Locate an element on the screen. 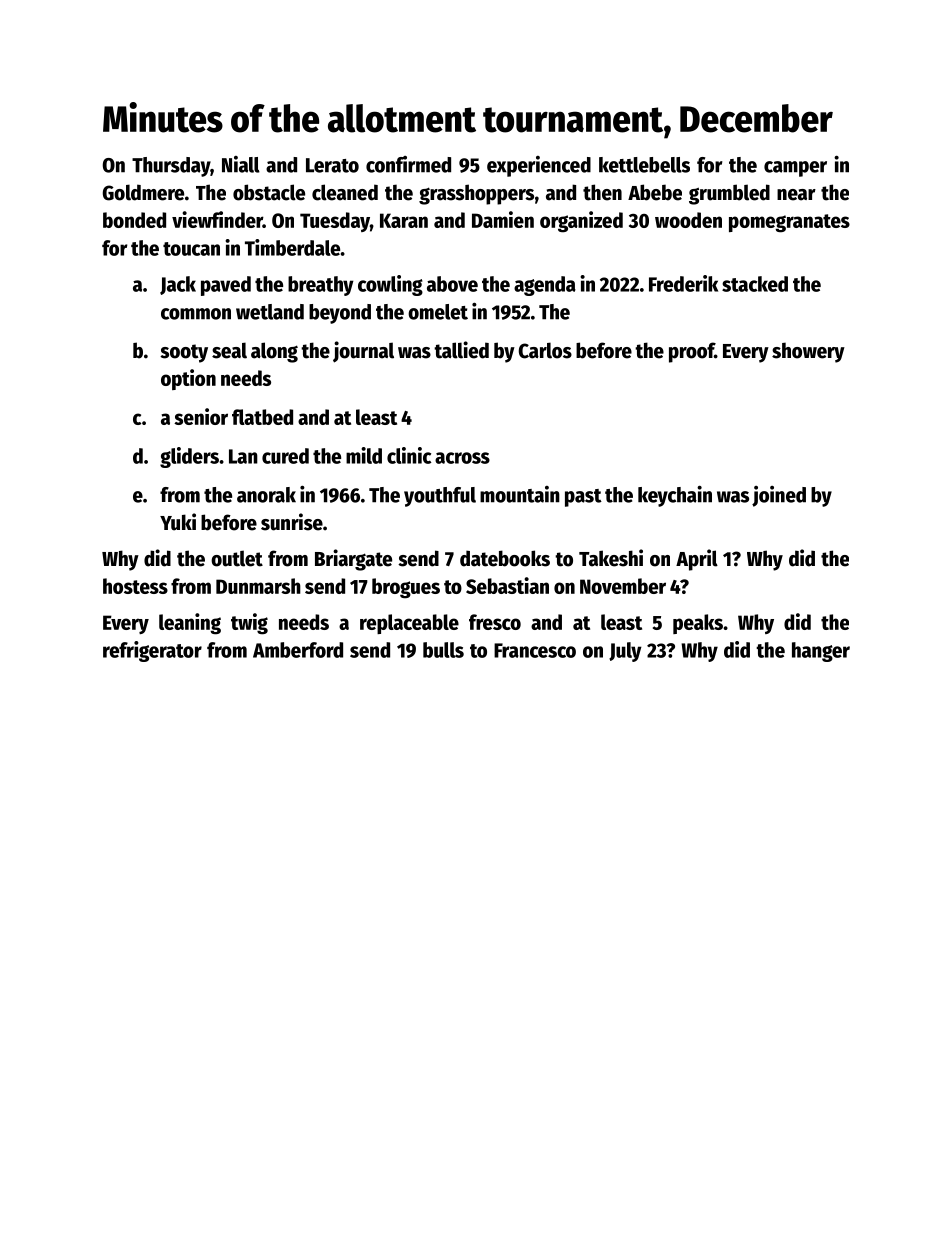  Yuki is located at coordinates (178, 522).
